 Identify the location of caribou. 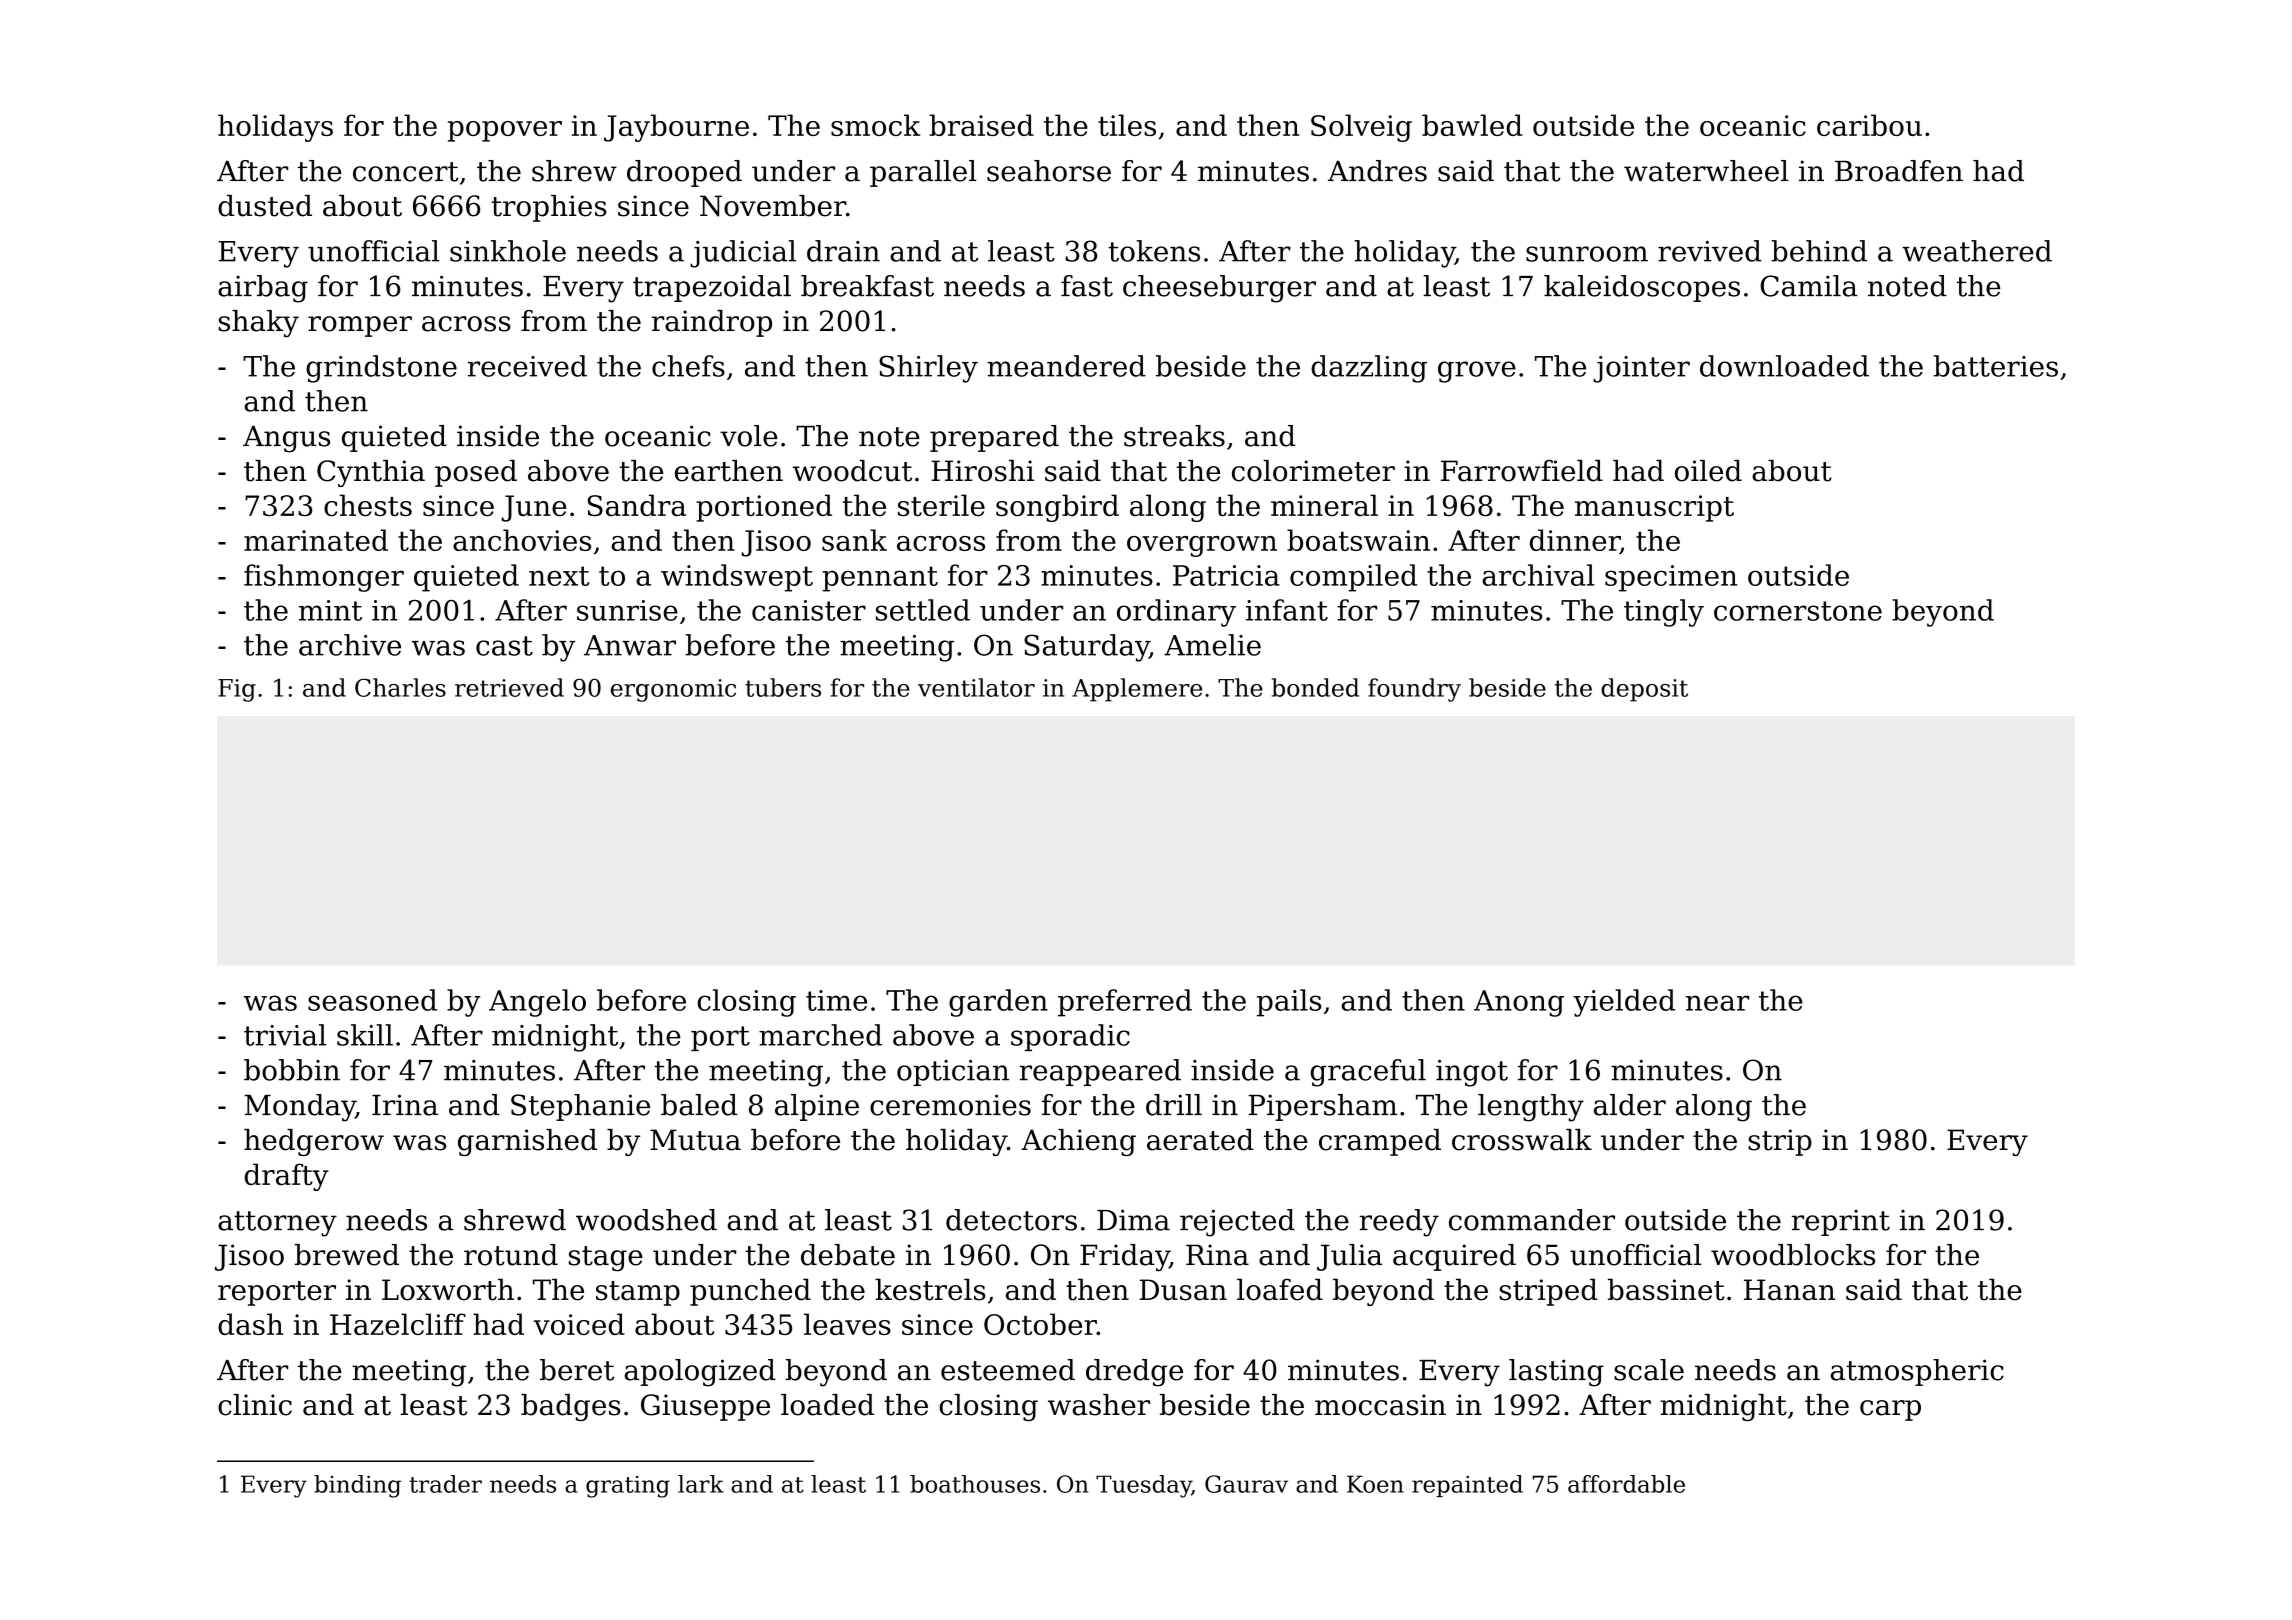
(1869, 125).
